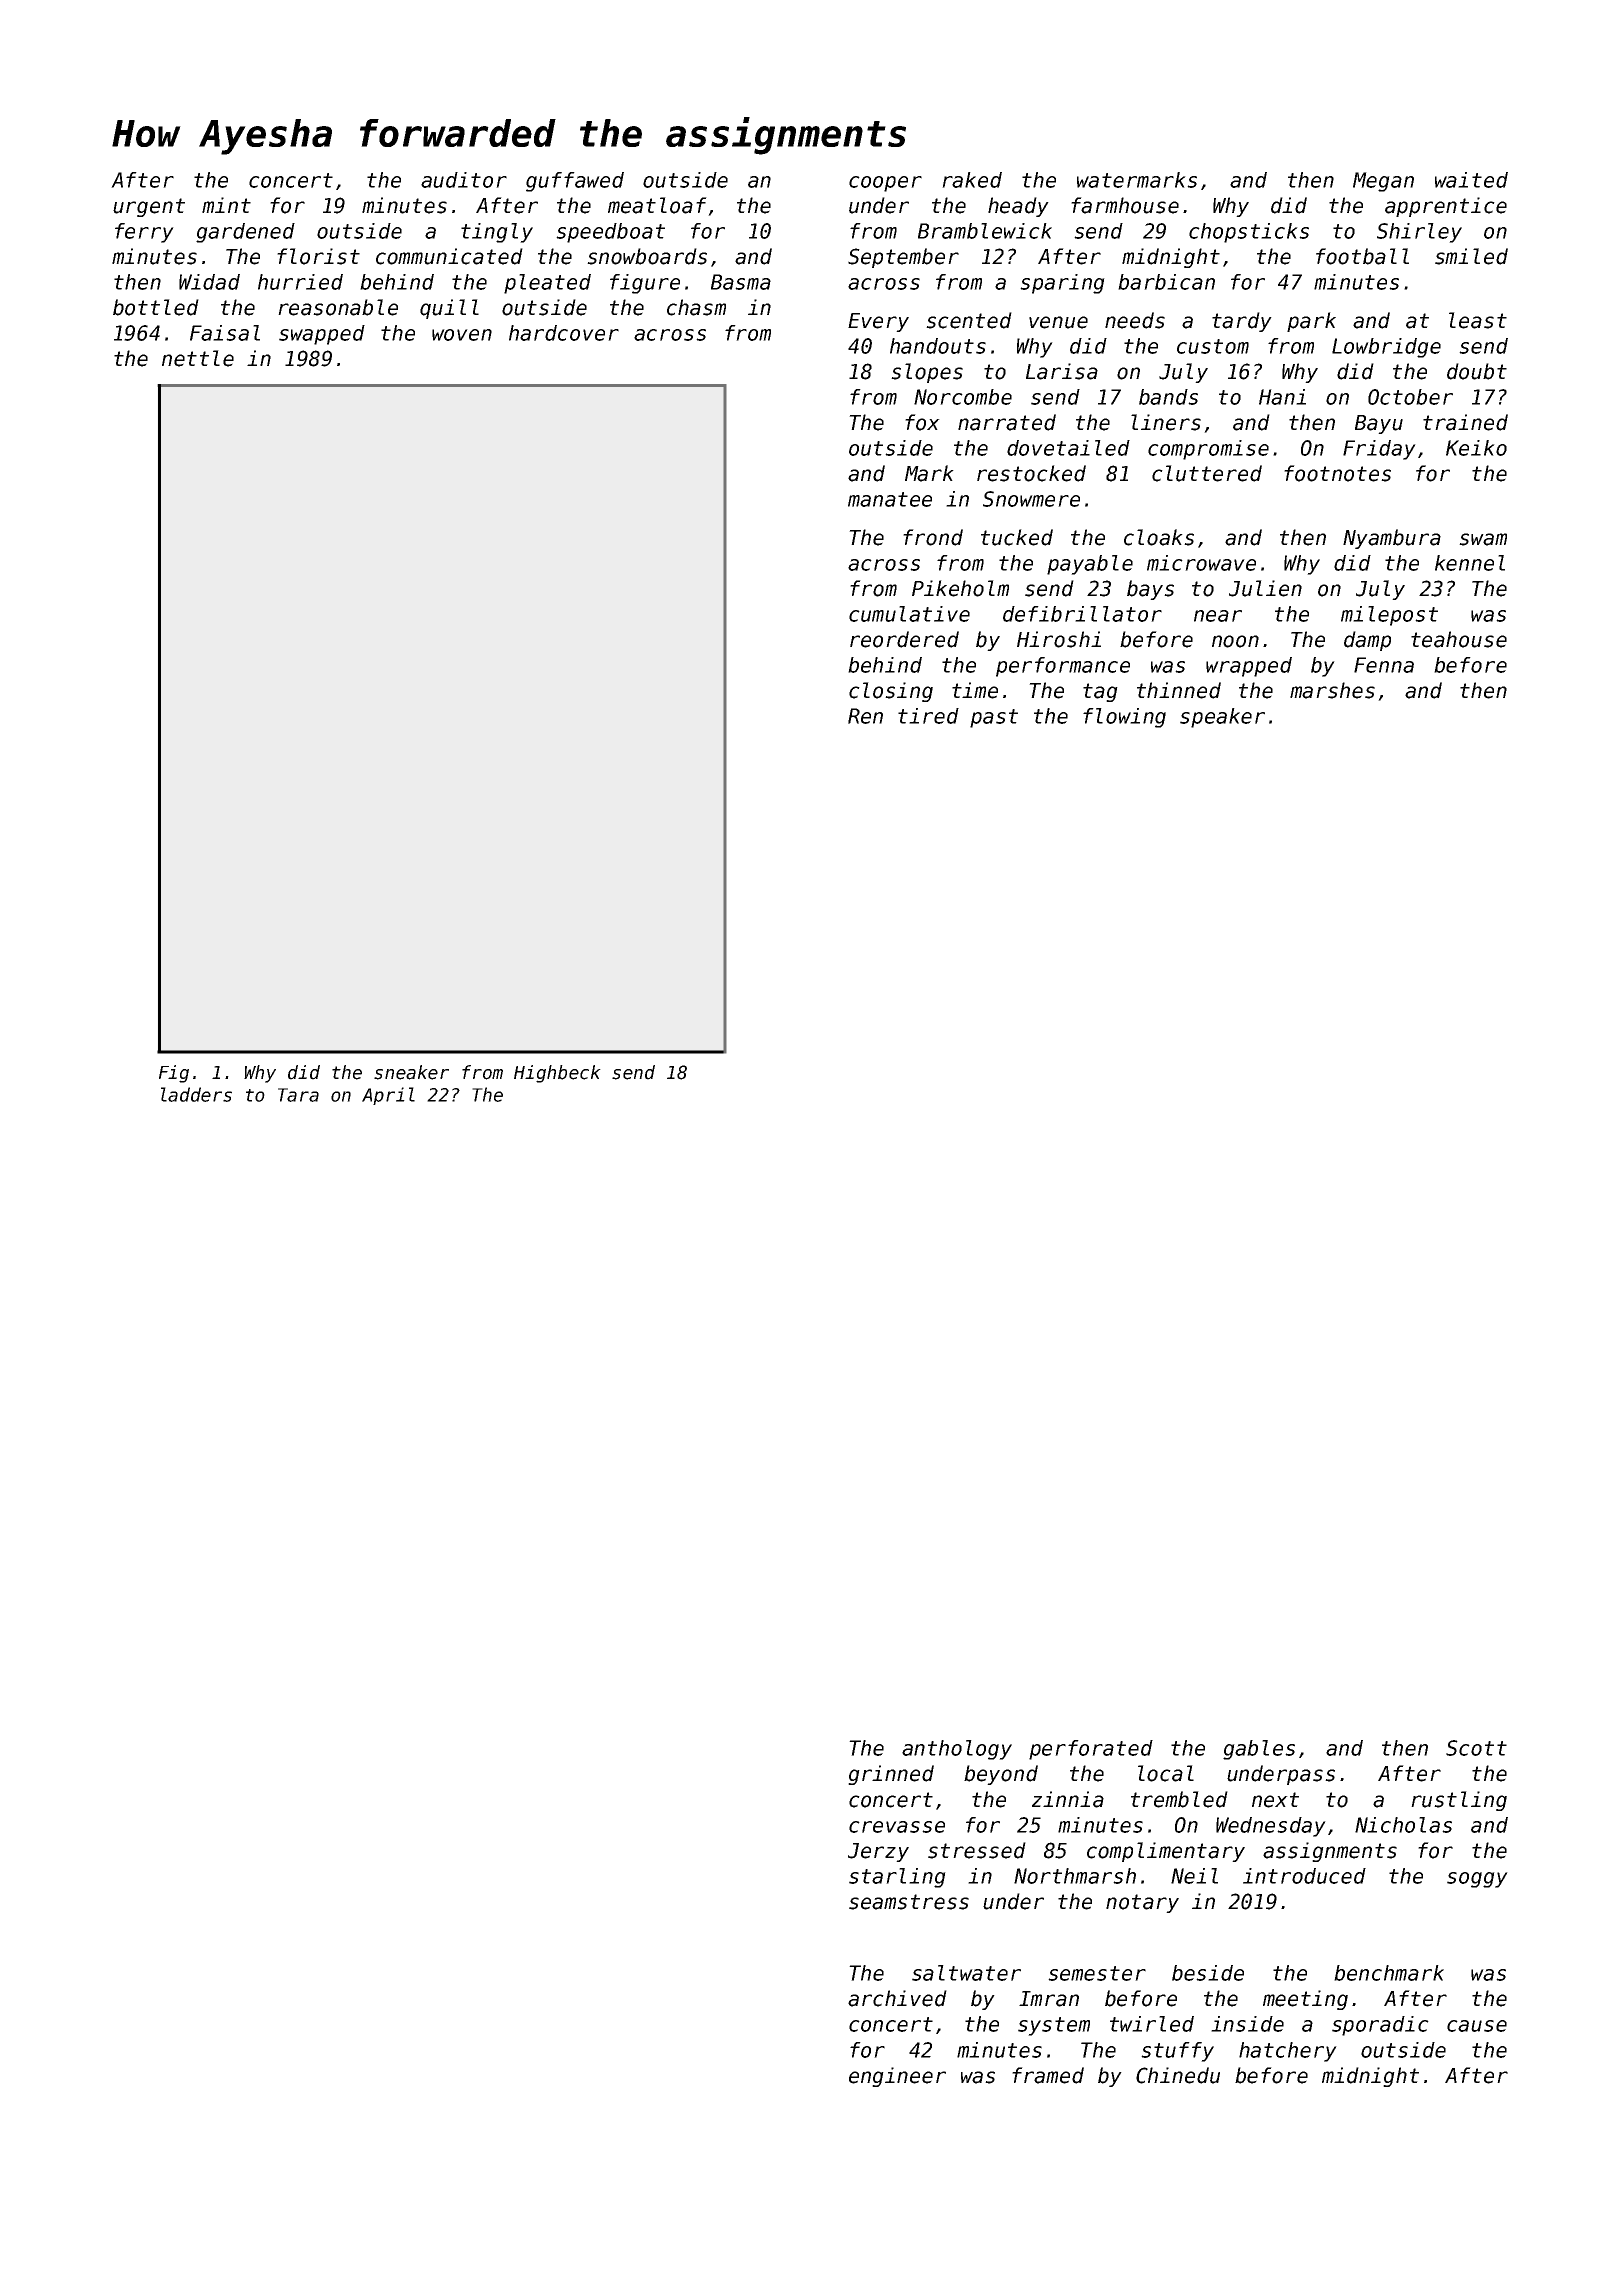 The width and height of the image is (1620, 2292). Describe the element at coordinates (575, 182) in the image. I see `guffawed` at that location.
